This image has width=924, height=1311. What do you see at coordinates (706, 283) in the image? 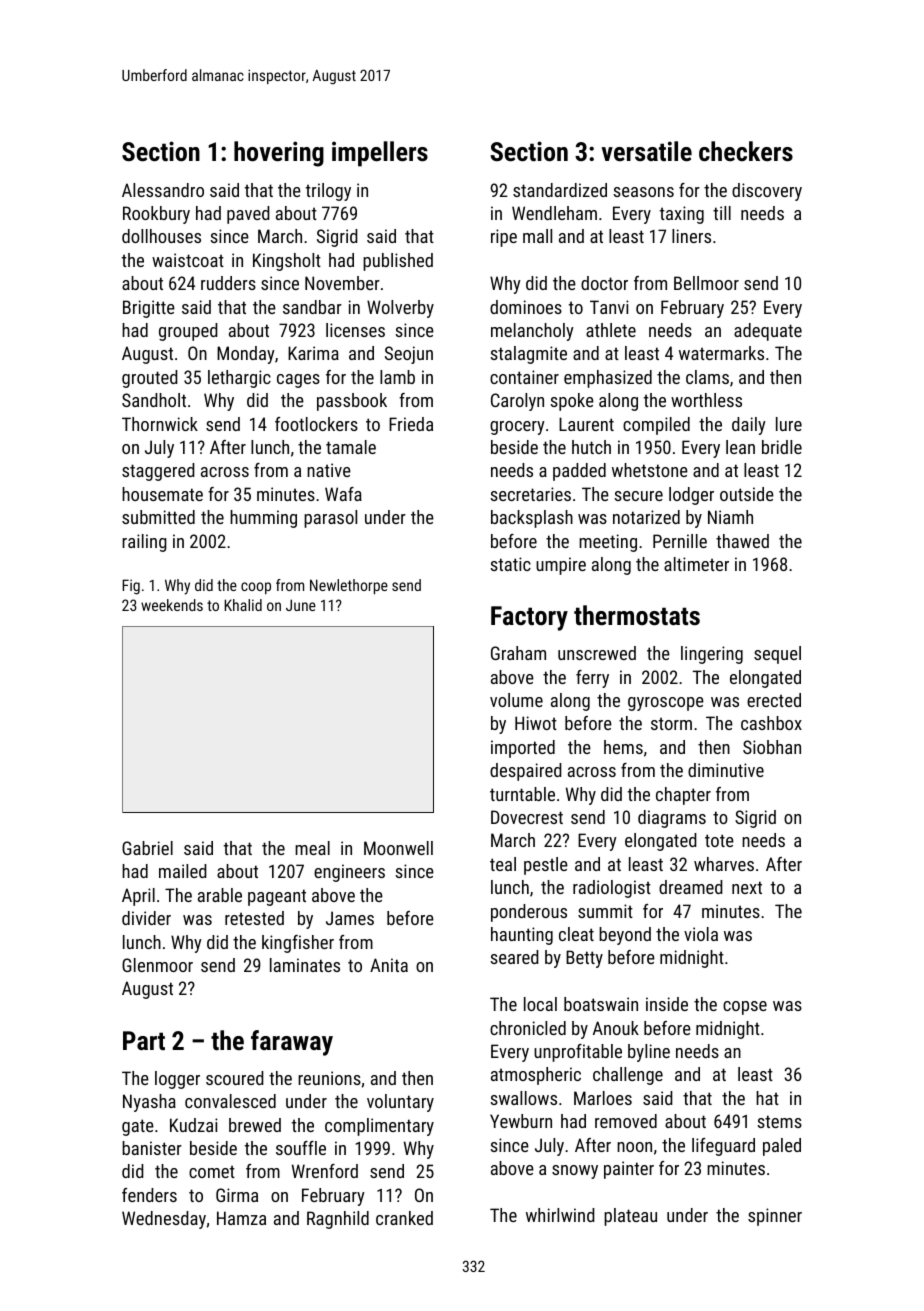
I see `Bellmoor` at bounding box center [706, 283].
